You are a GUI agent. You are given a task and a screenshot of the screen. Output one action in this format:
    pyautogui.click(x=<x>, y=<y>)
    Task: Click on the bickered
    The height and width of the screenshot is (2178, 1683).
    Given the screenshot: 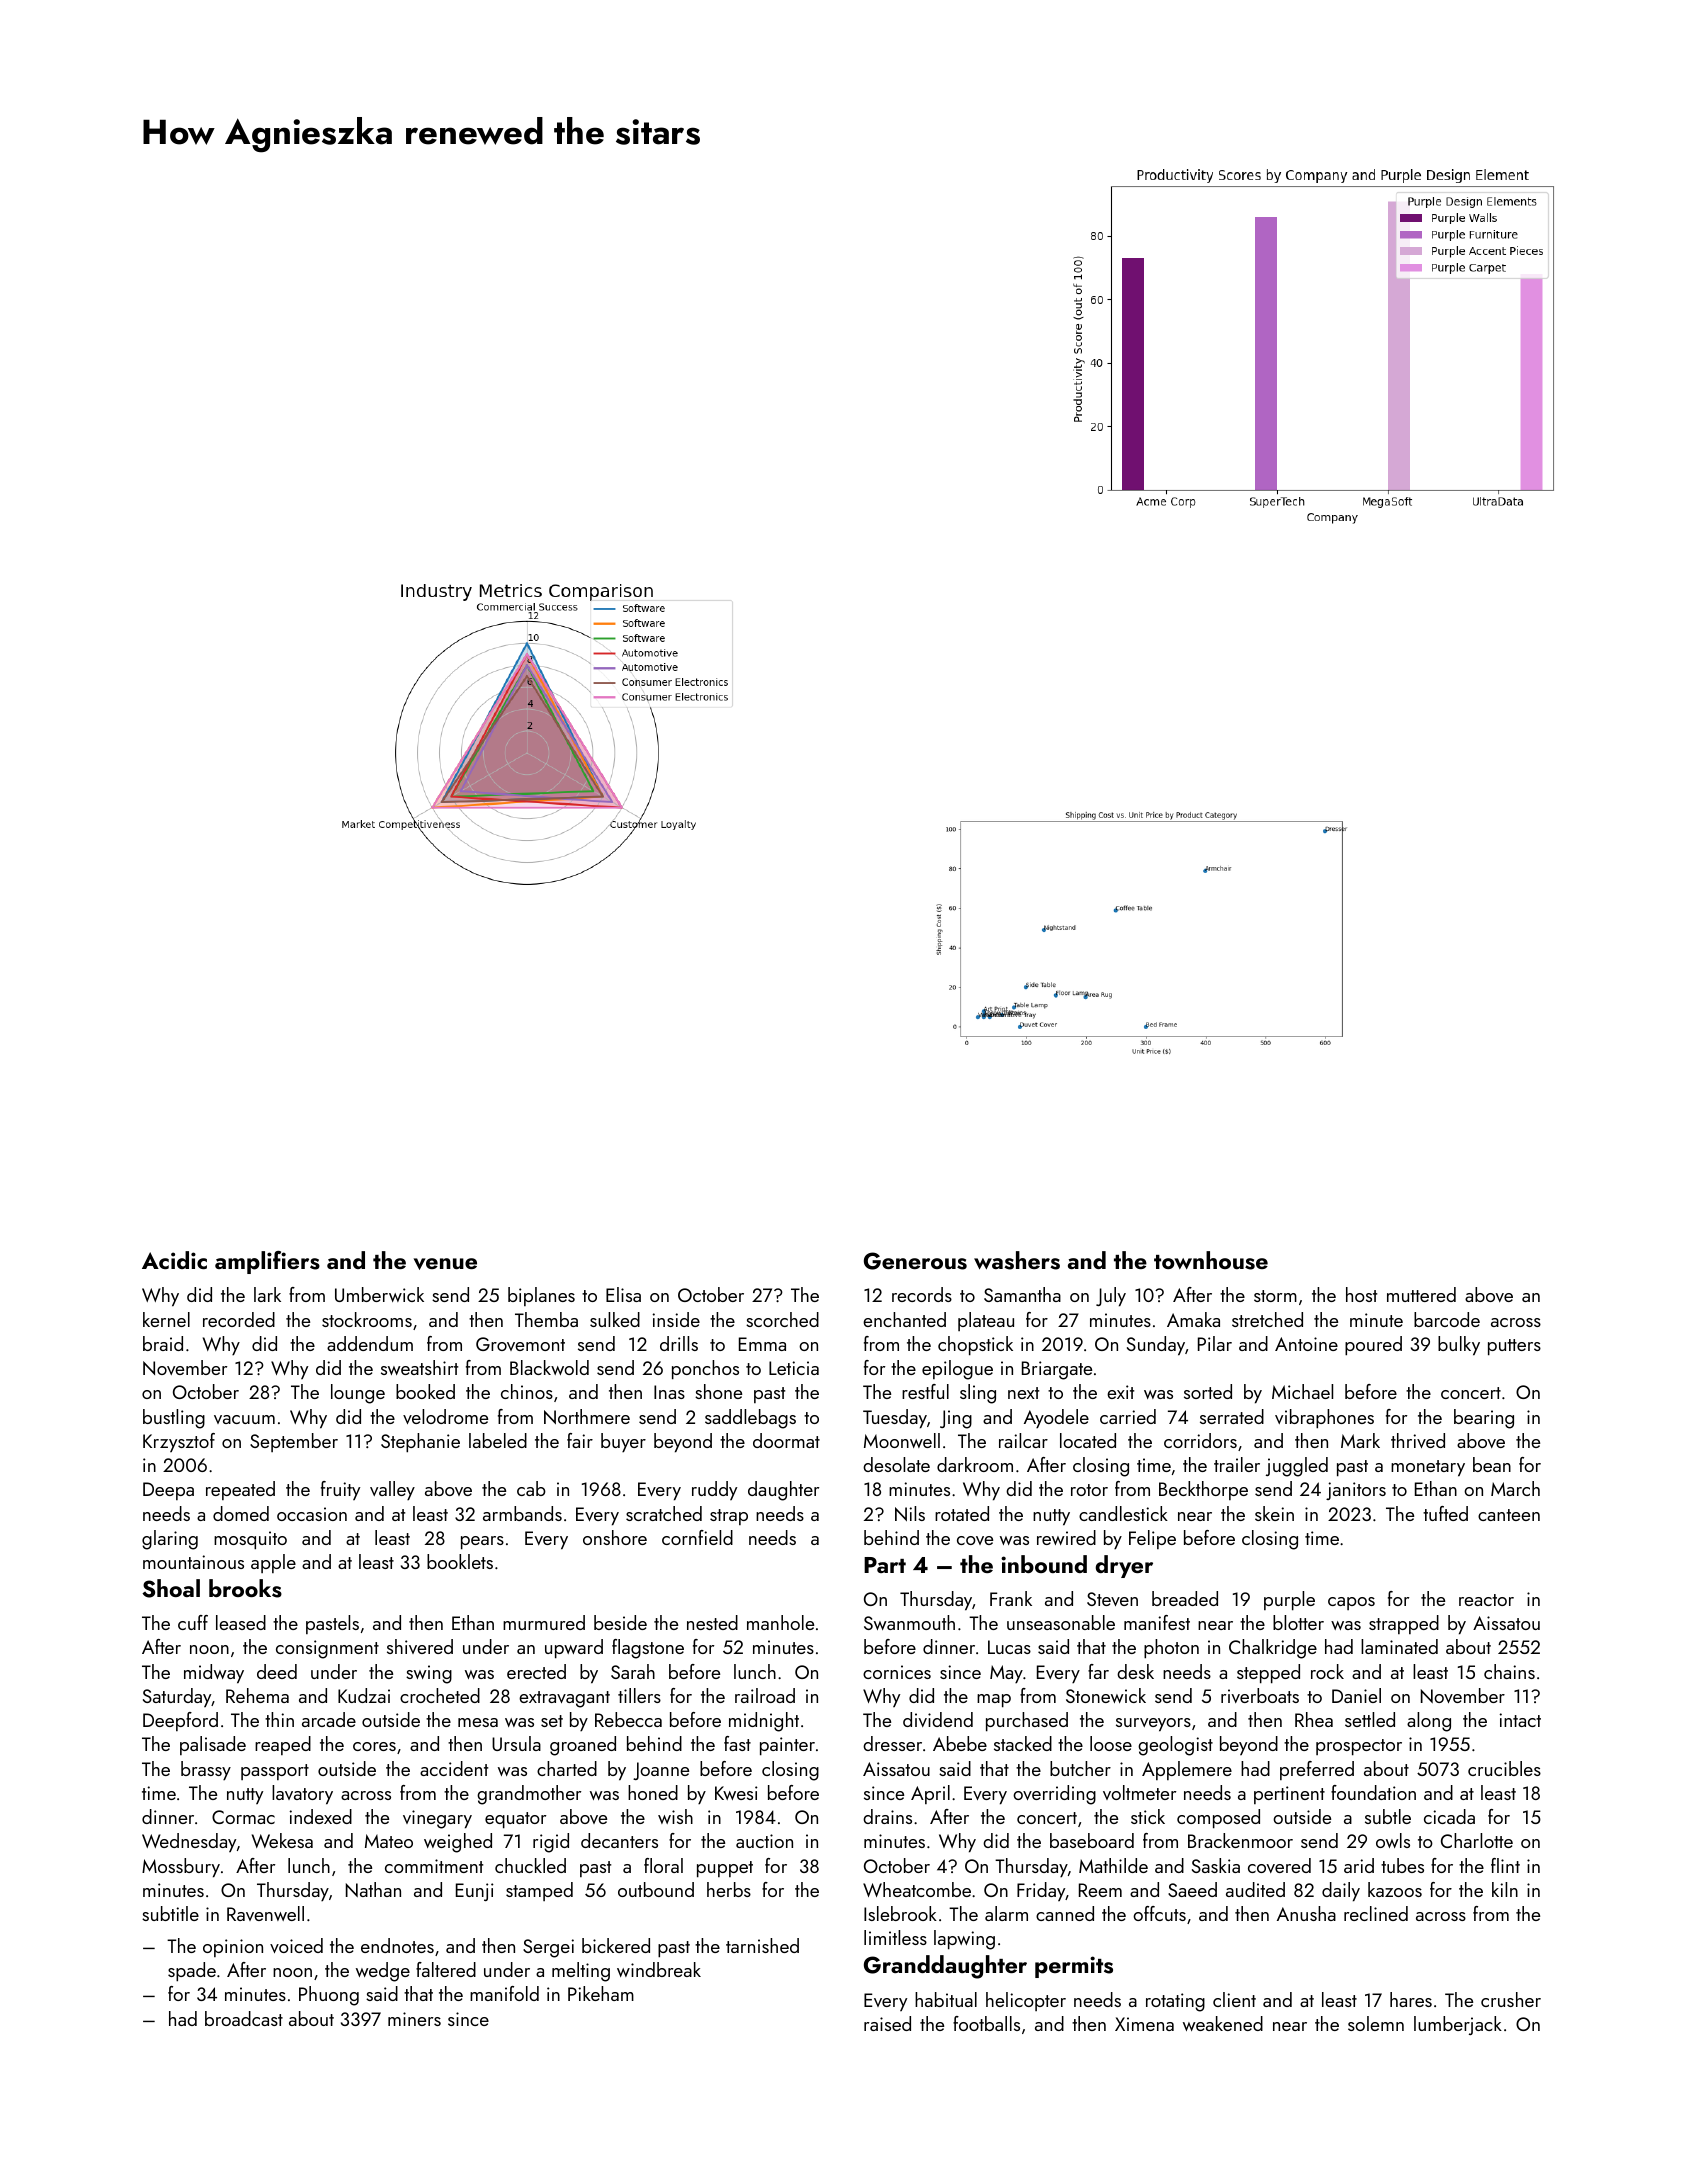 What is the action you would take?
    pyautogui.click(x=616, y=1945)
